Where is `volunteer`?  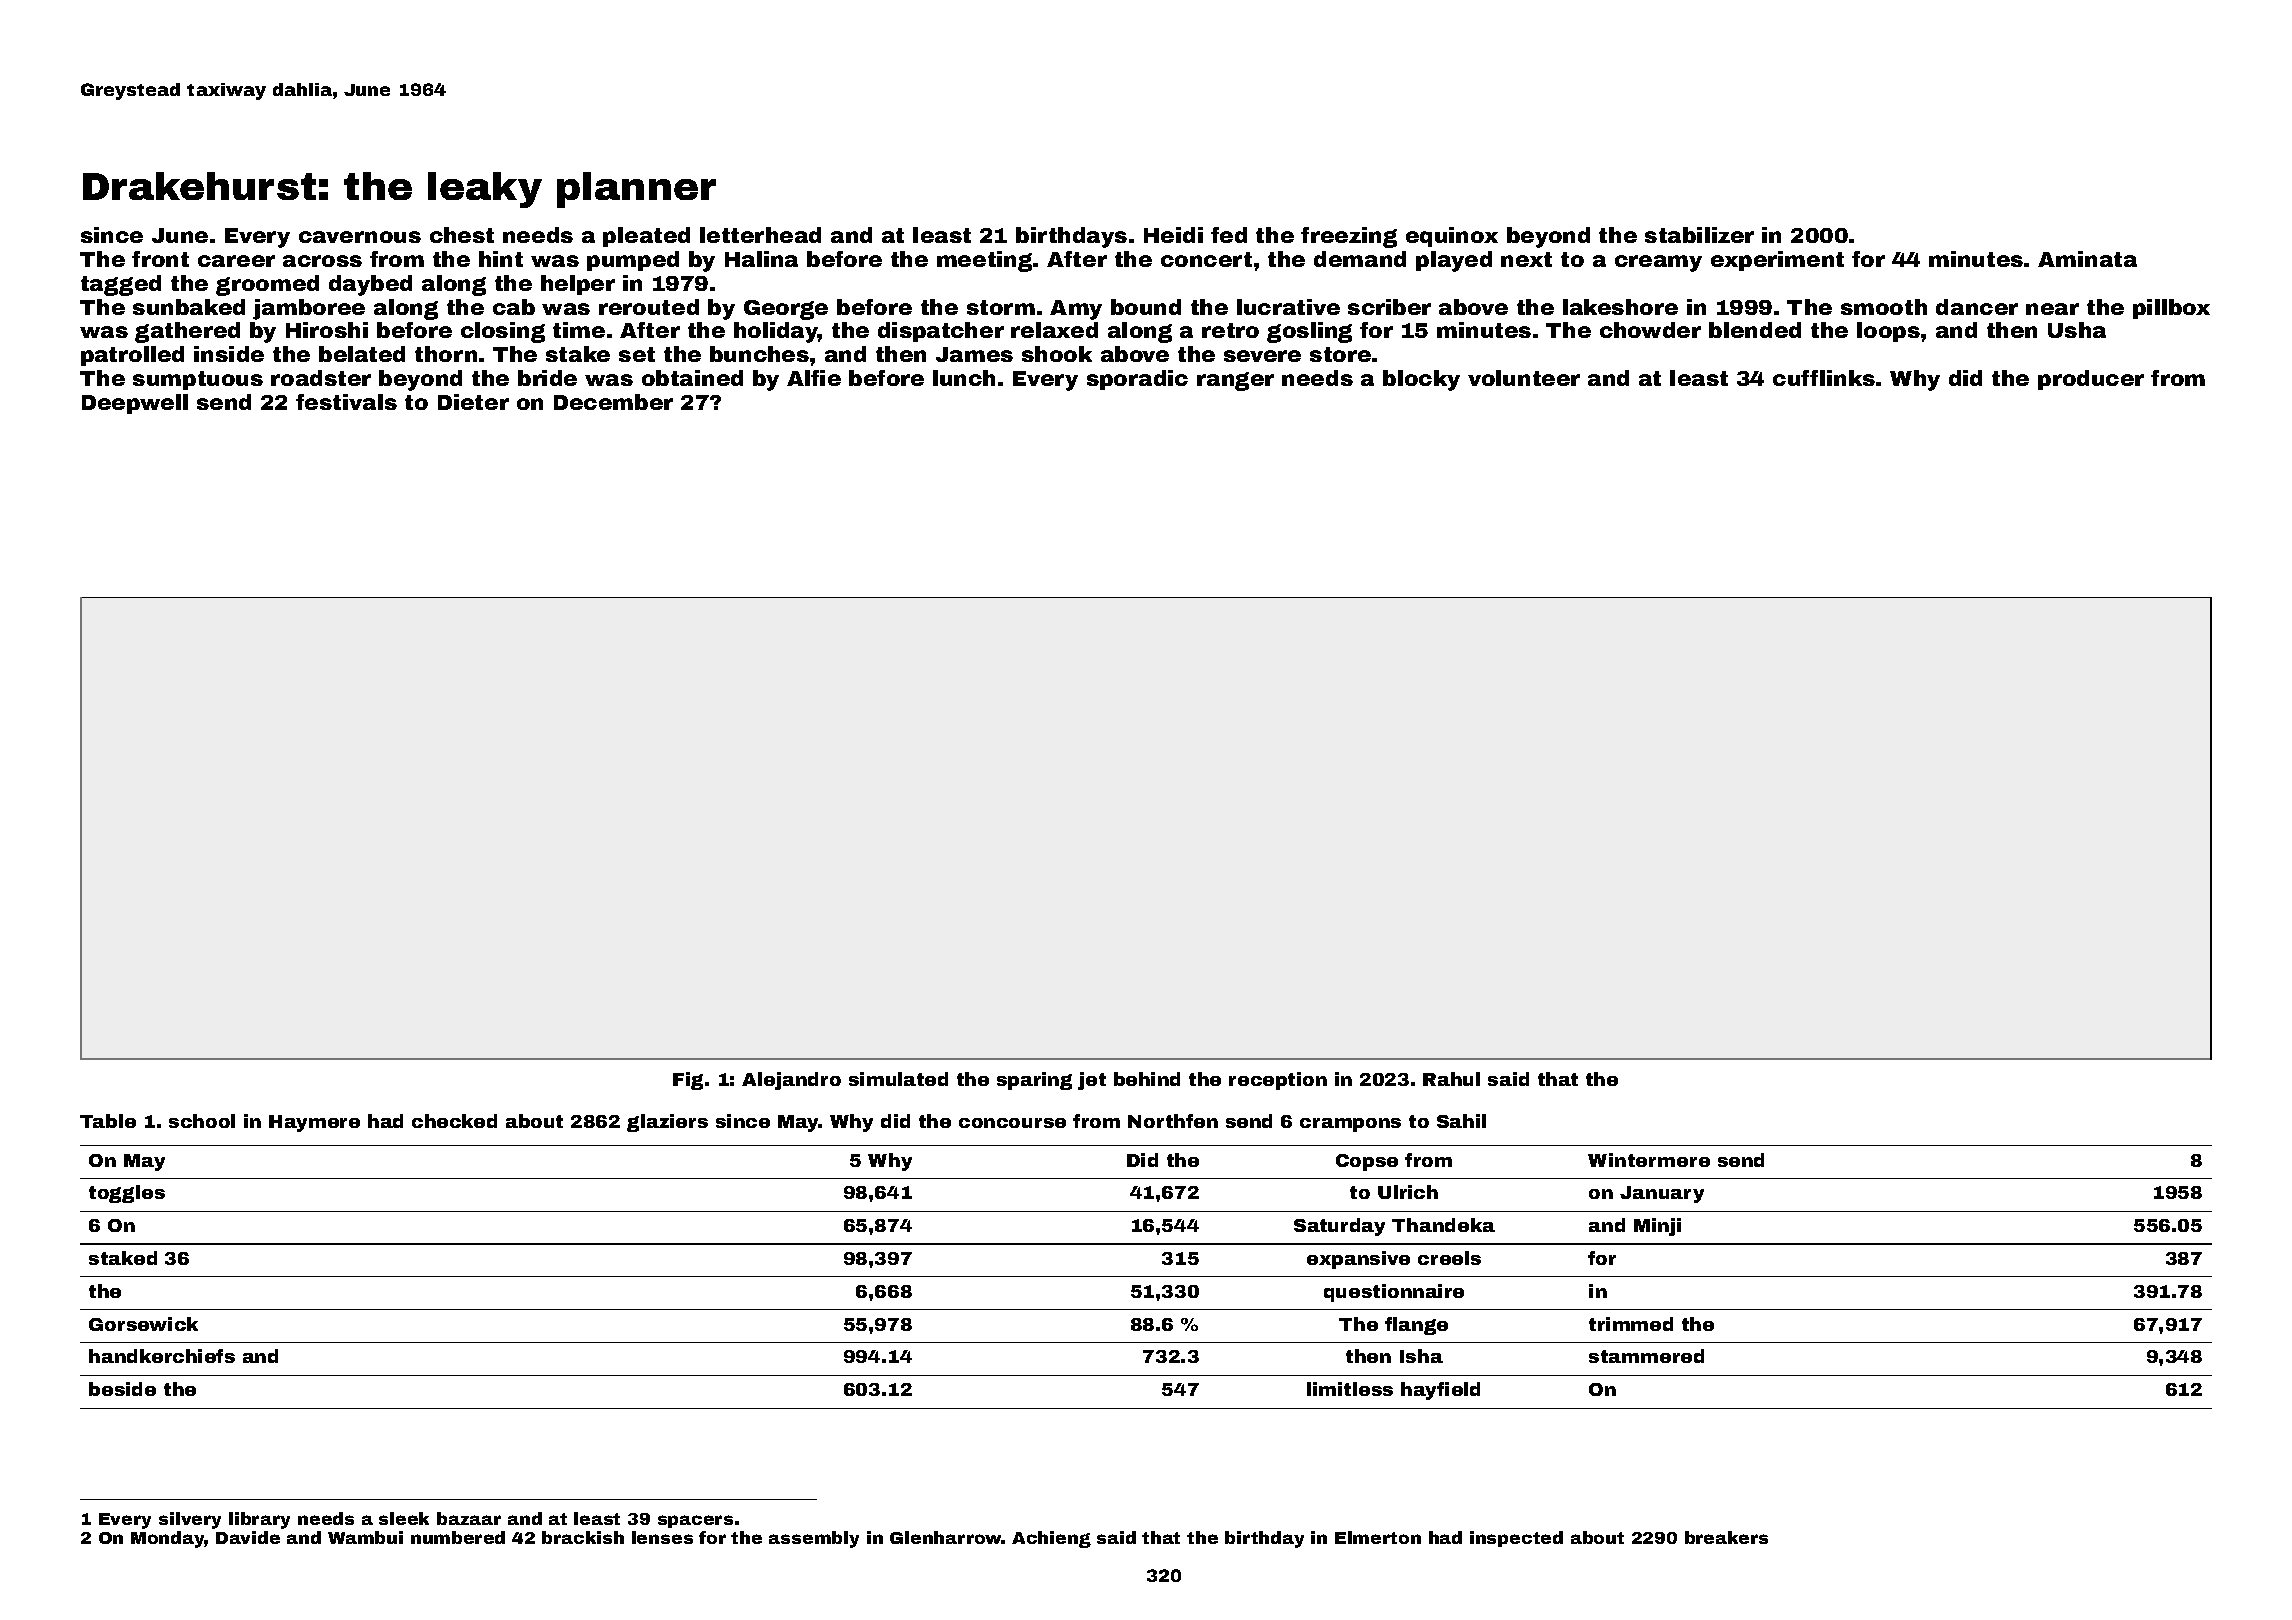 volunteer is located at coordinates (1524, 378).
